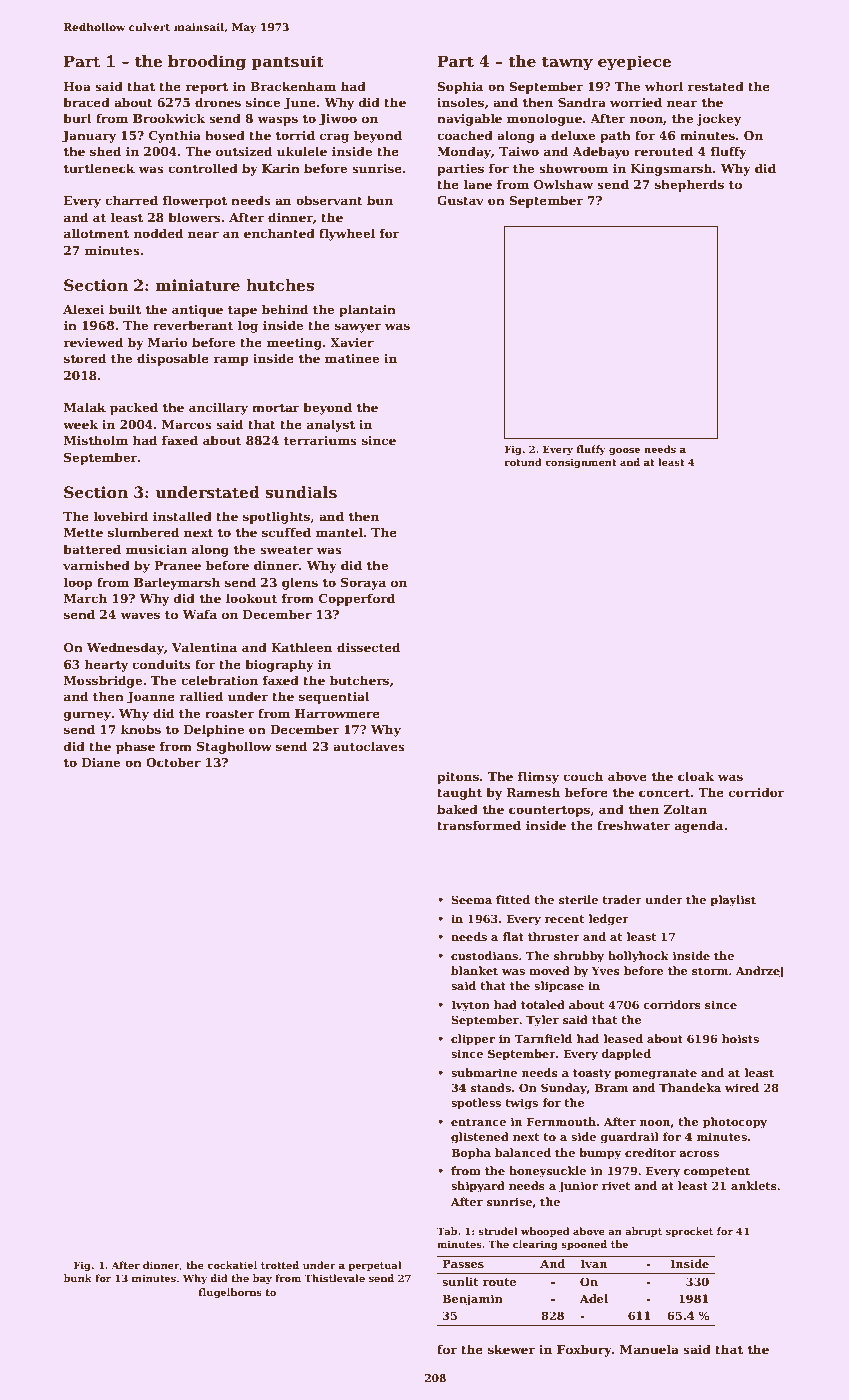  Describe the element at coordinates (367, 310) in the image. I see `plantain` at that location.
